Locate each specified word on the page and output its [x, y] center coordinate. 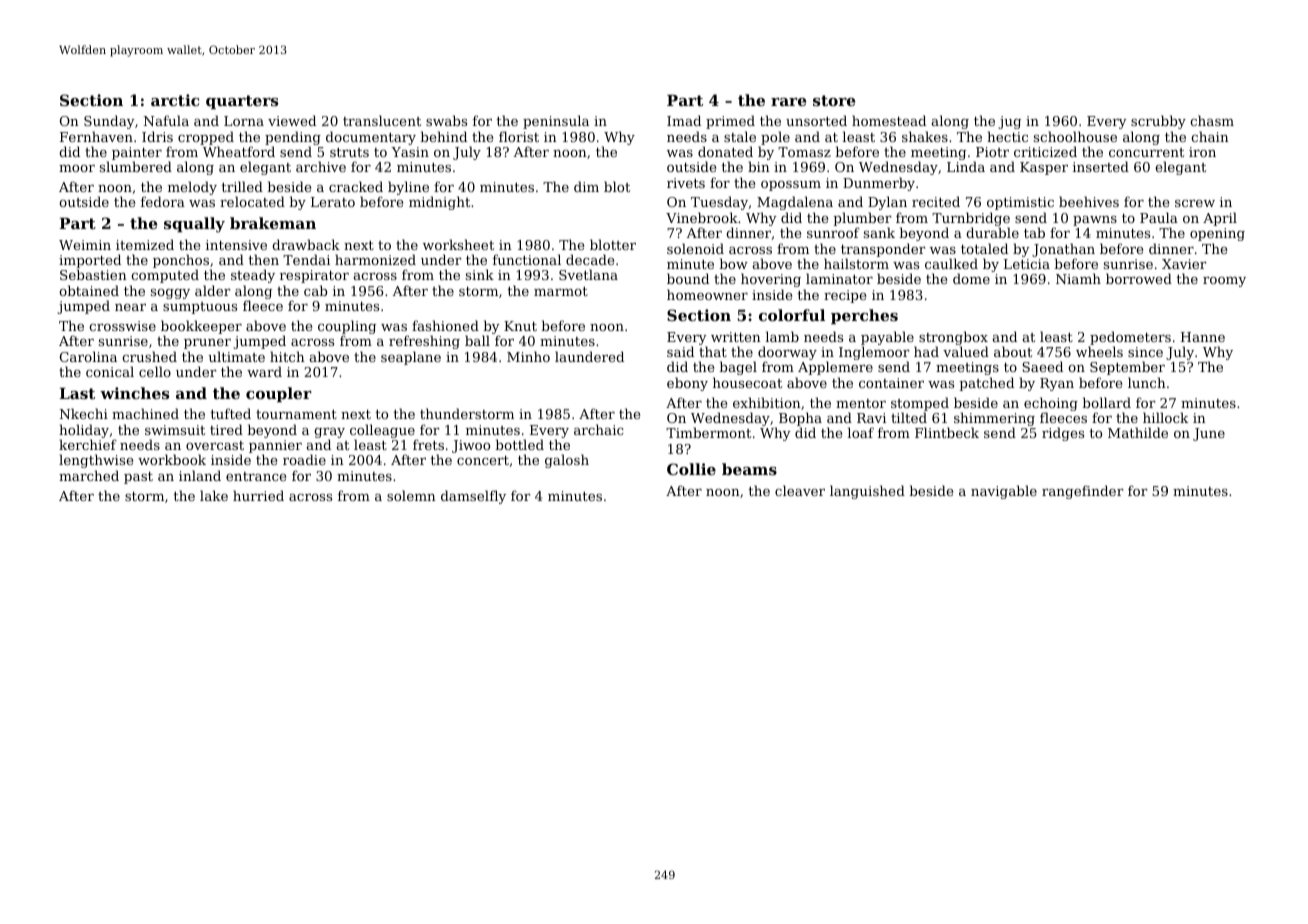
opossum [791, 186]
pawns [1095, 221]
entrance [256, 476]
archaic [599, 429]
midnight [439, 203]
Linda [966, 166]
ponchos [181, 261]
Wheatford [239, 151]
